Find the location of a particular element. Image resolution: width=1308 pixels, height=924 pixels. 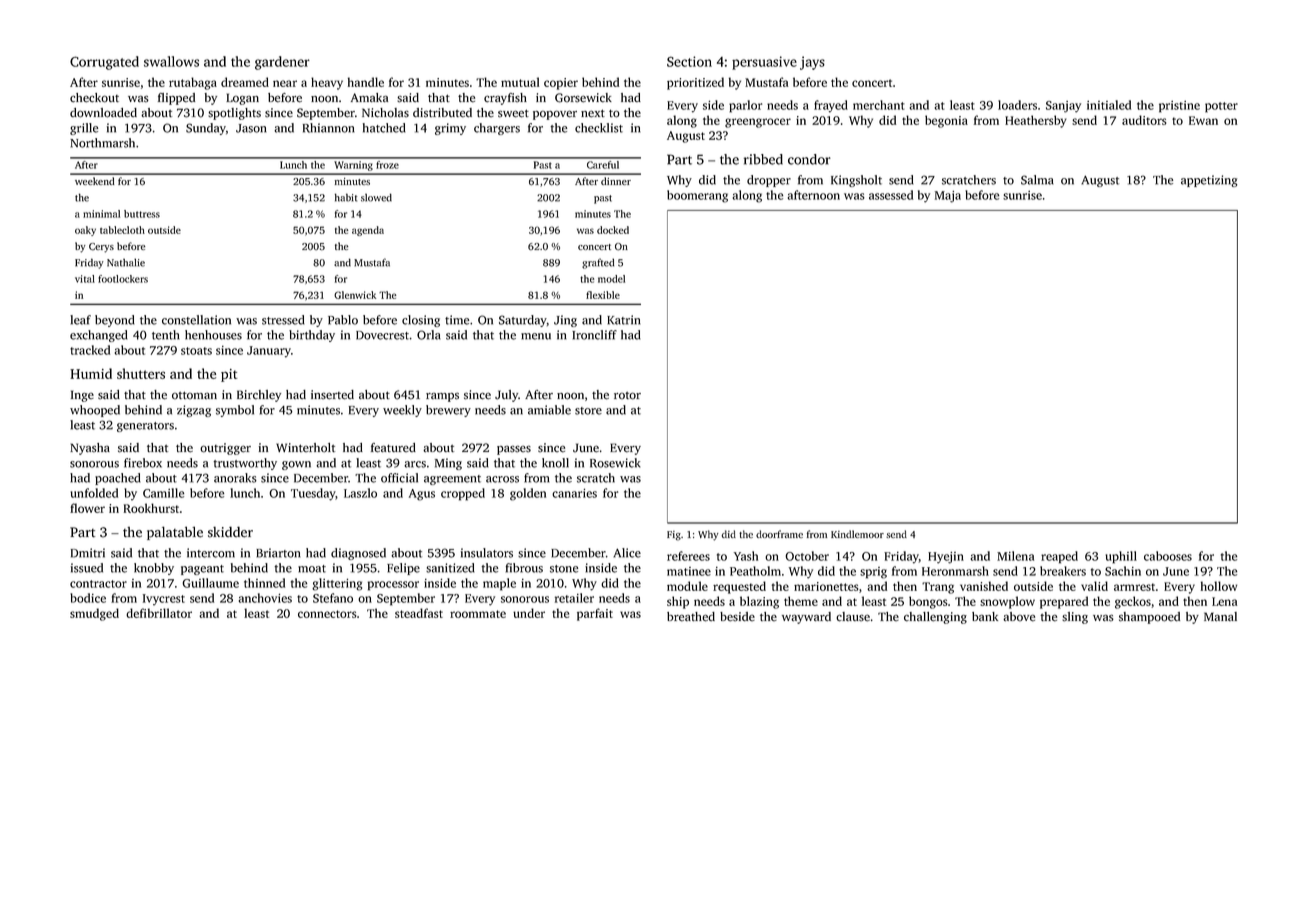

insulators is located at coordinates (487, 553).
